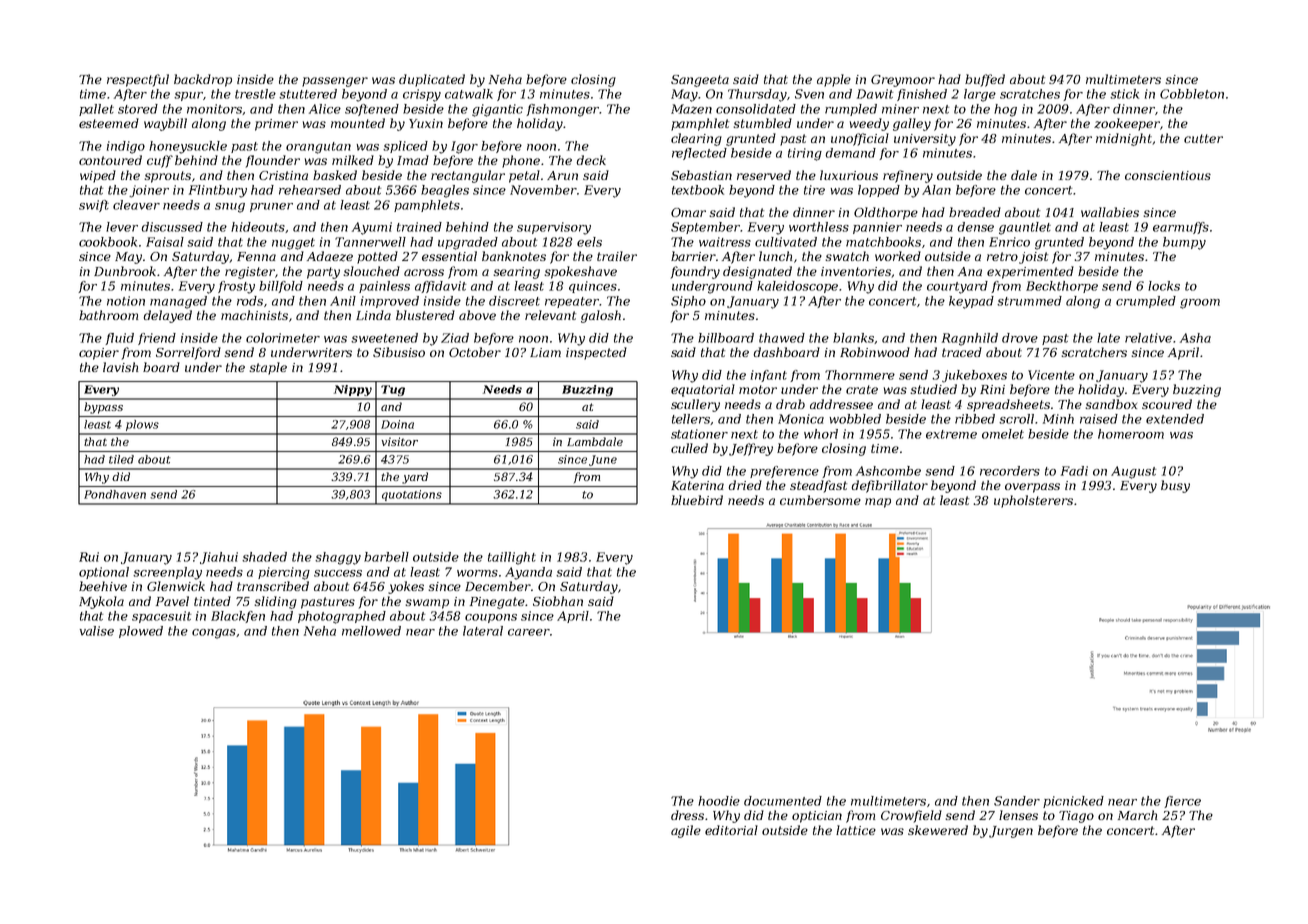 The height and width of the document is (924, 1308). Describe the element at coordinates (1182, 802) in the document. I see `fierce` at that location.
